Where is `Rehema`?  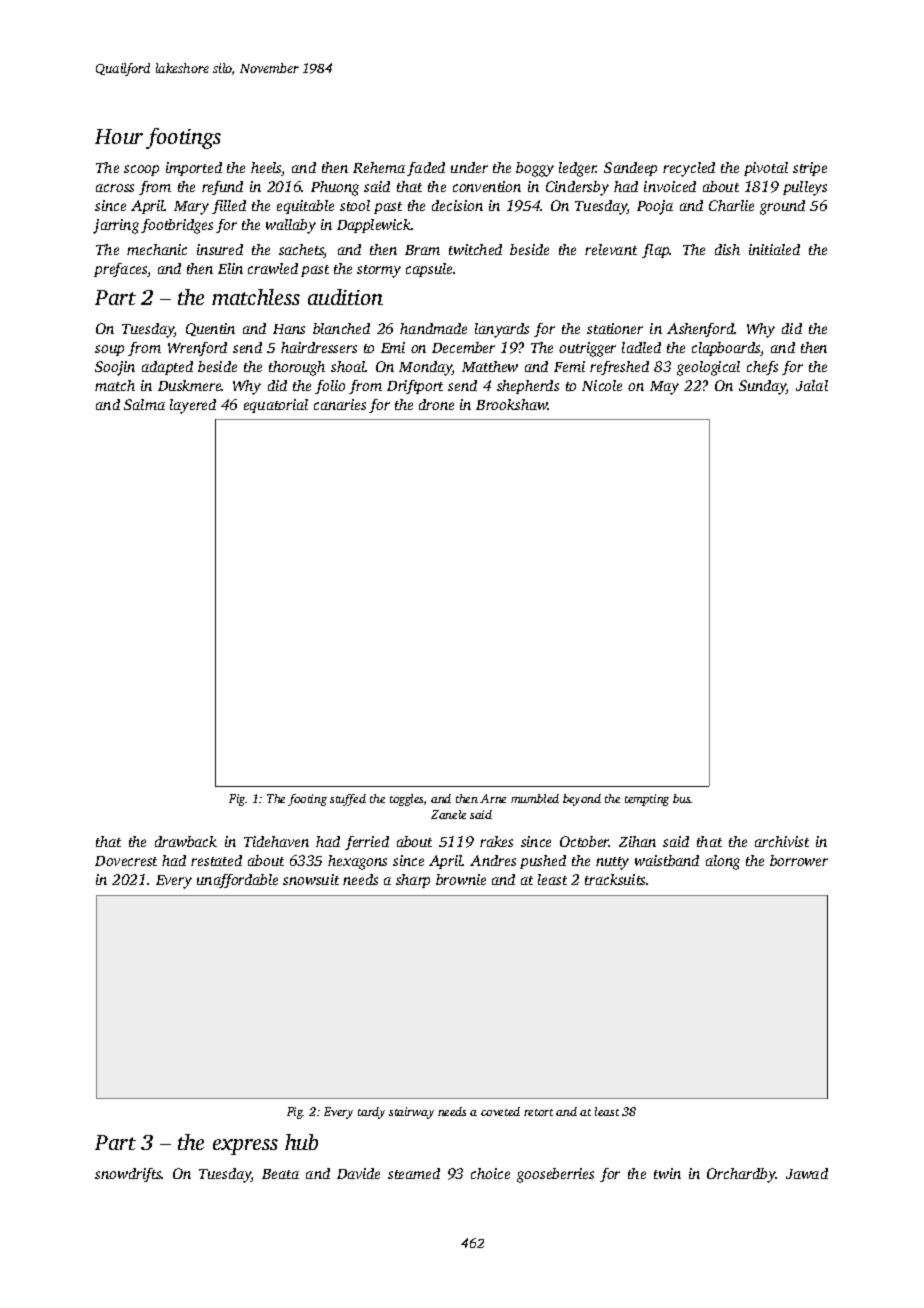
Rehema is located at coordinates (379, 167).
